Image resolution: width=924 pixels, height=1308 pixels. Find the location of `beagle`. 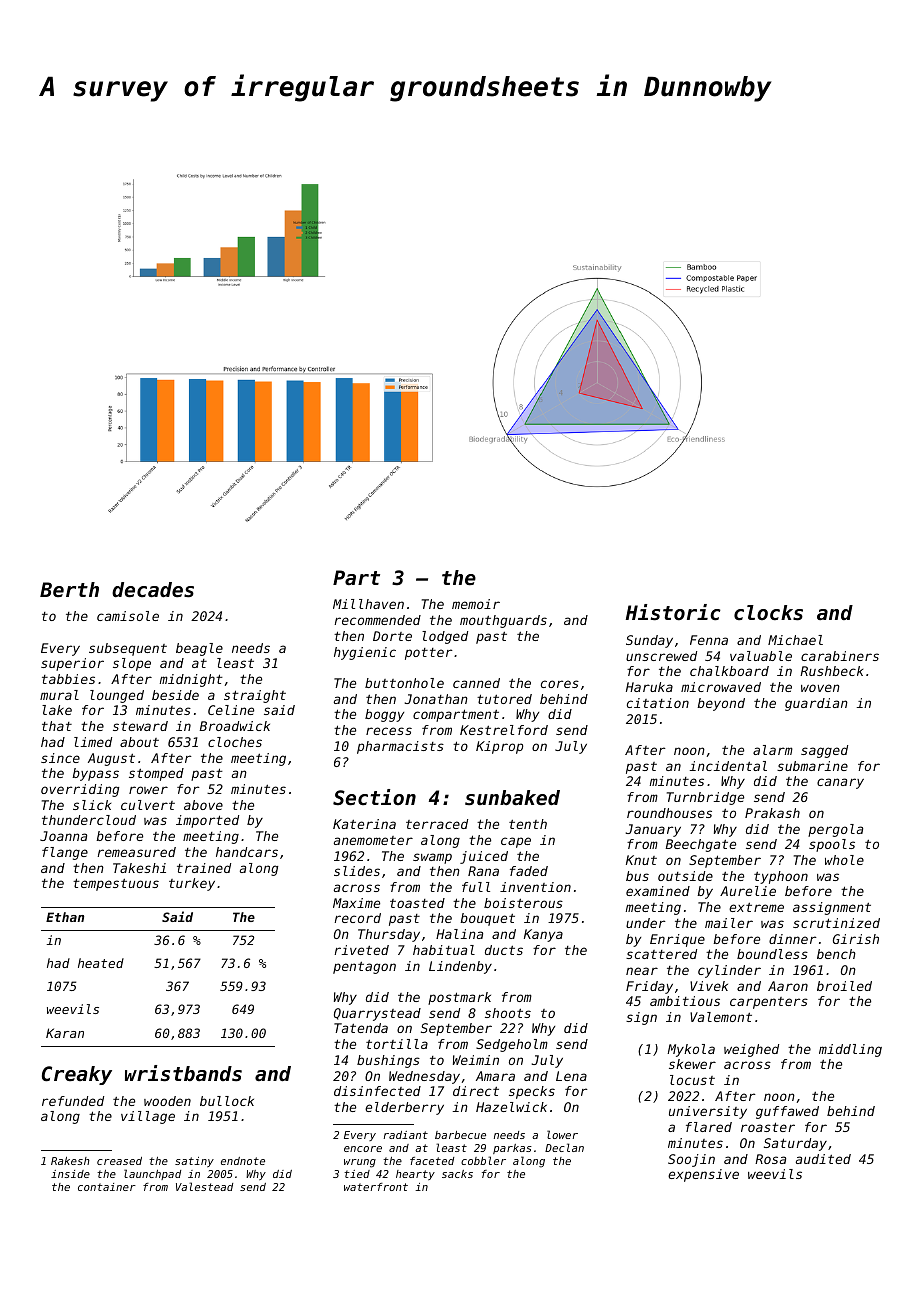

beagle is located at coordinates (199, 649).
